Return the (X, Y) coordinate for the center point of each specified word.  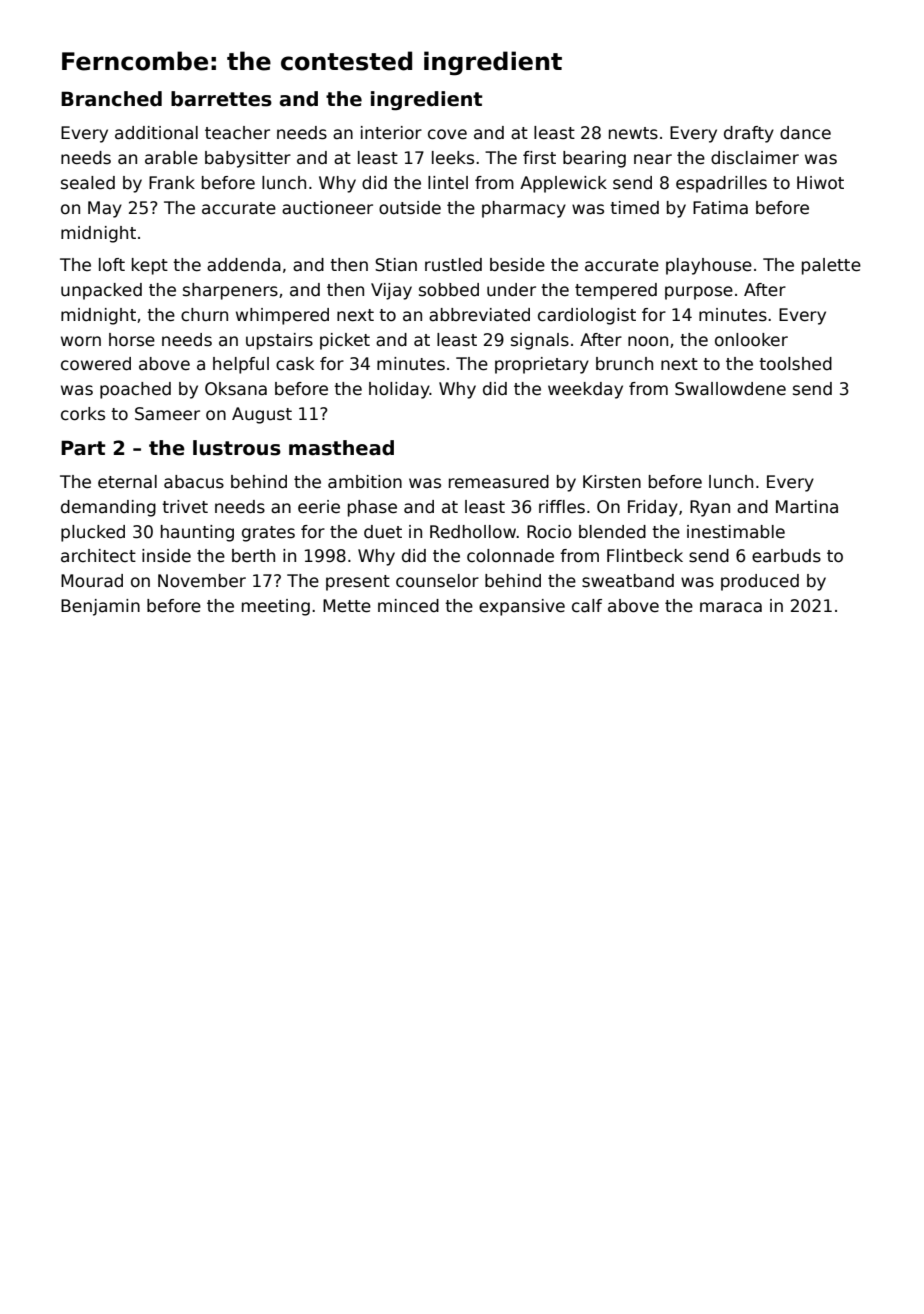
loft (112, 265)
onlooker (751, 340)
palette (831, 266)
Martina (807, 507)
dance (805, 133)
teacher (237, 133)
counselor (437, 581)
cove (447, 134)
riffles (562, 507)
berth (253, 556)
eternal (127, 482)
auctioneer (327, 208)
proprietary (542, 365)
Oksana (236, 389)
